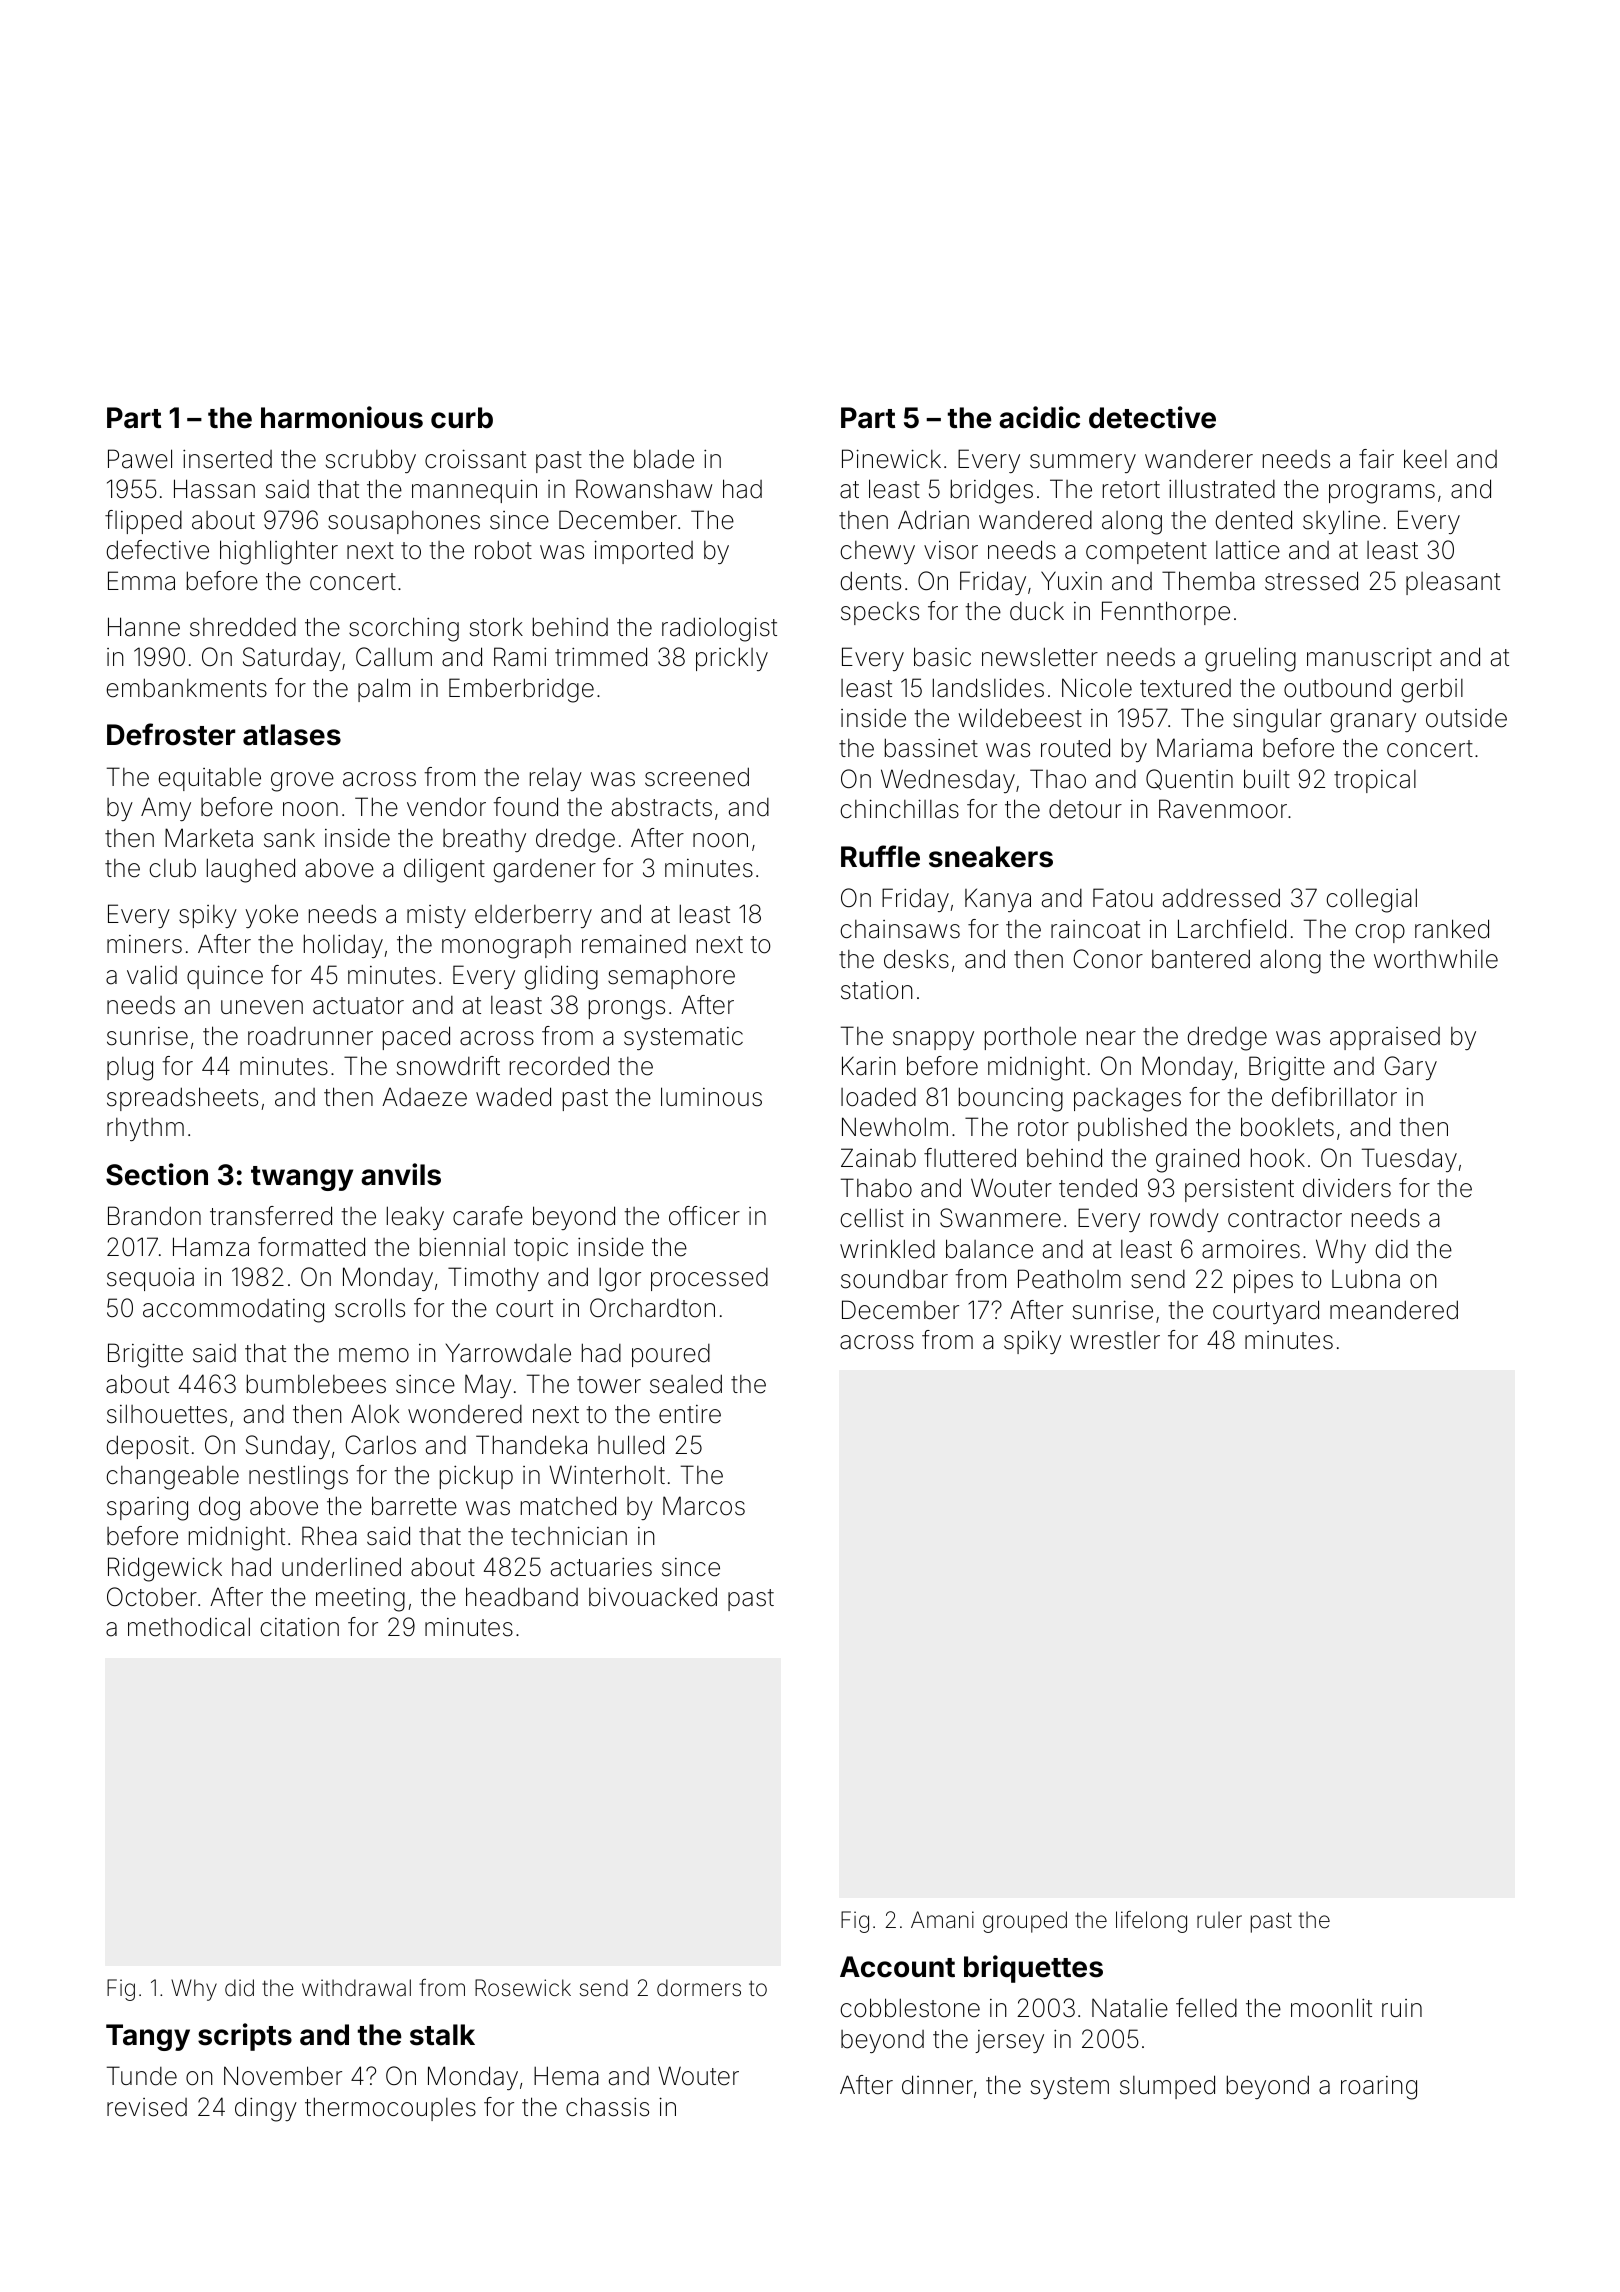 This image has height=2292, width=1620. Describe the element at coordinates (1402, 2008) in the image. I see `ruin` at that location.
